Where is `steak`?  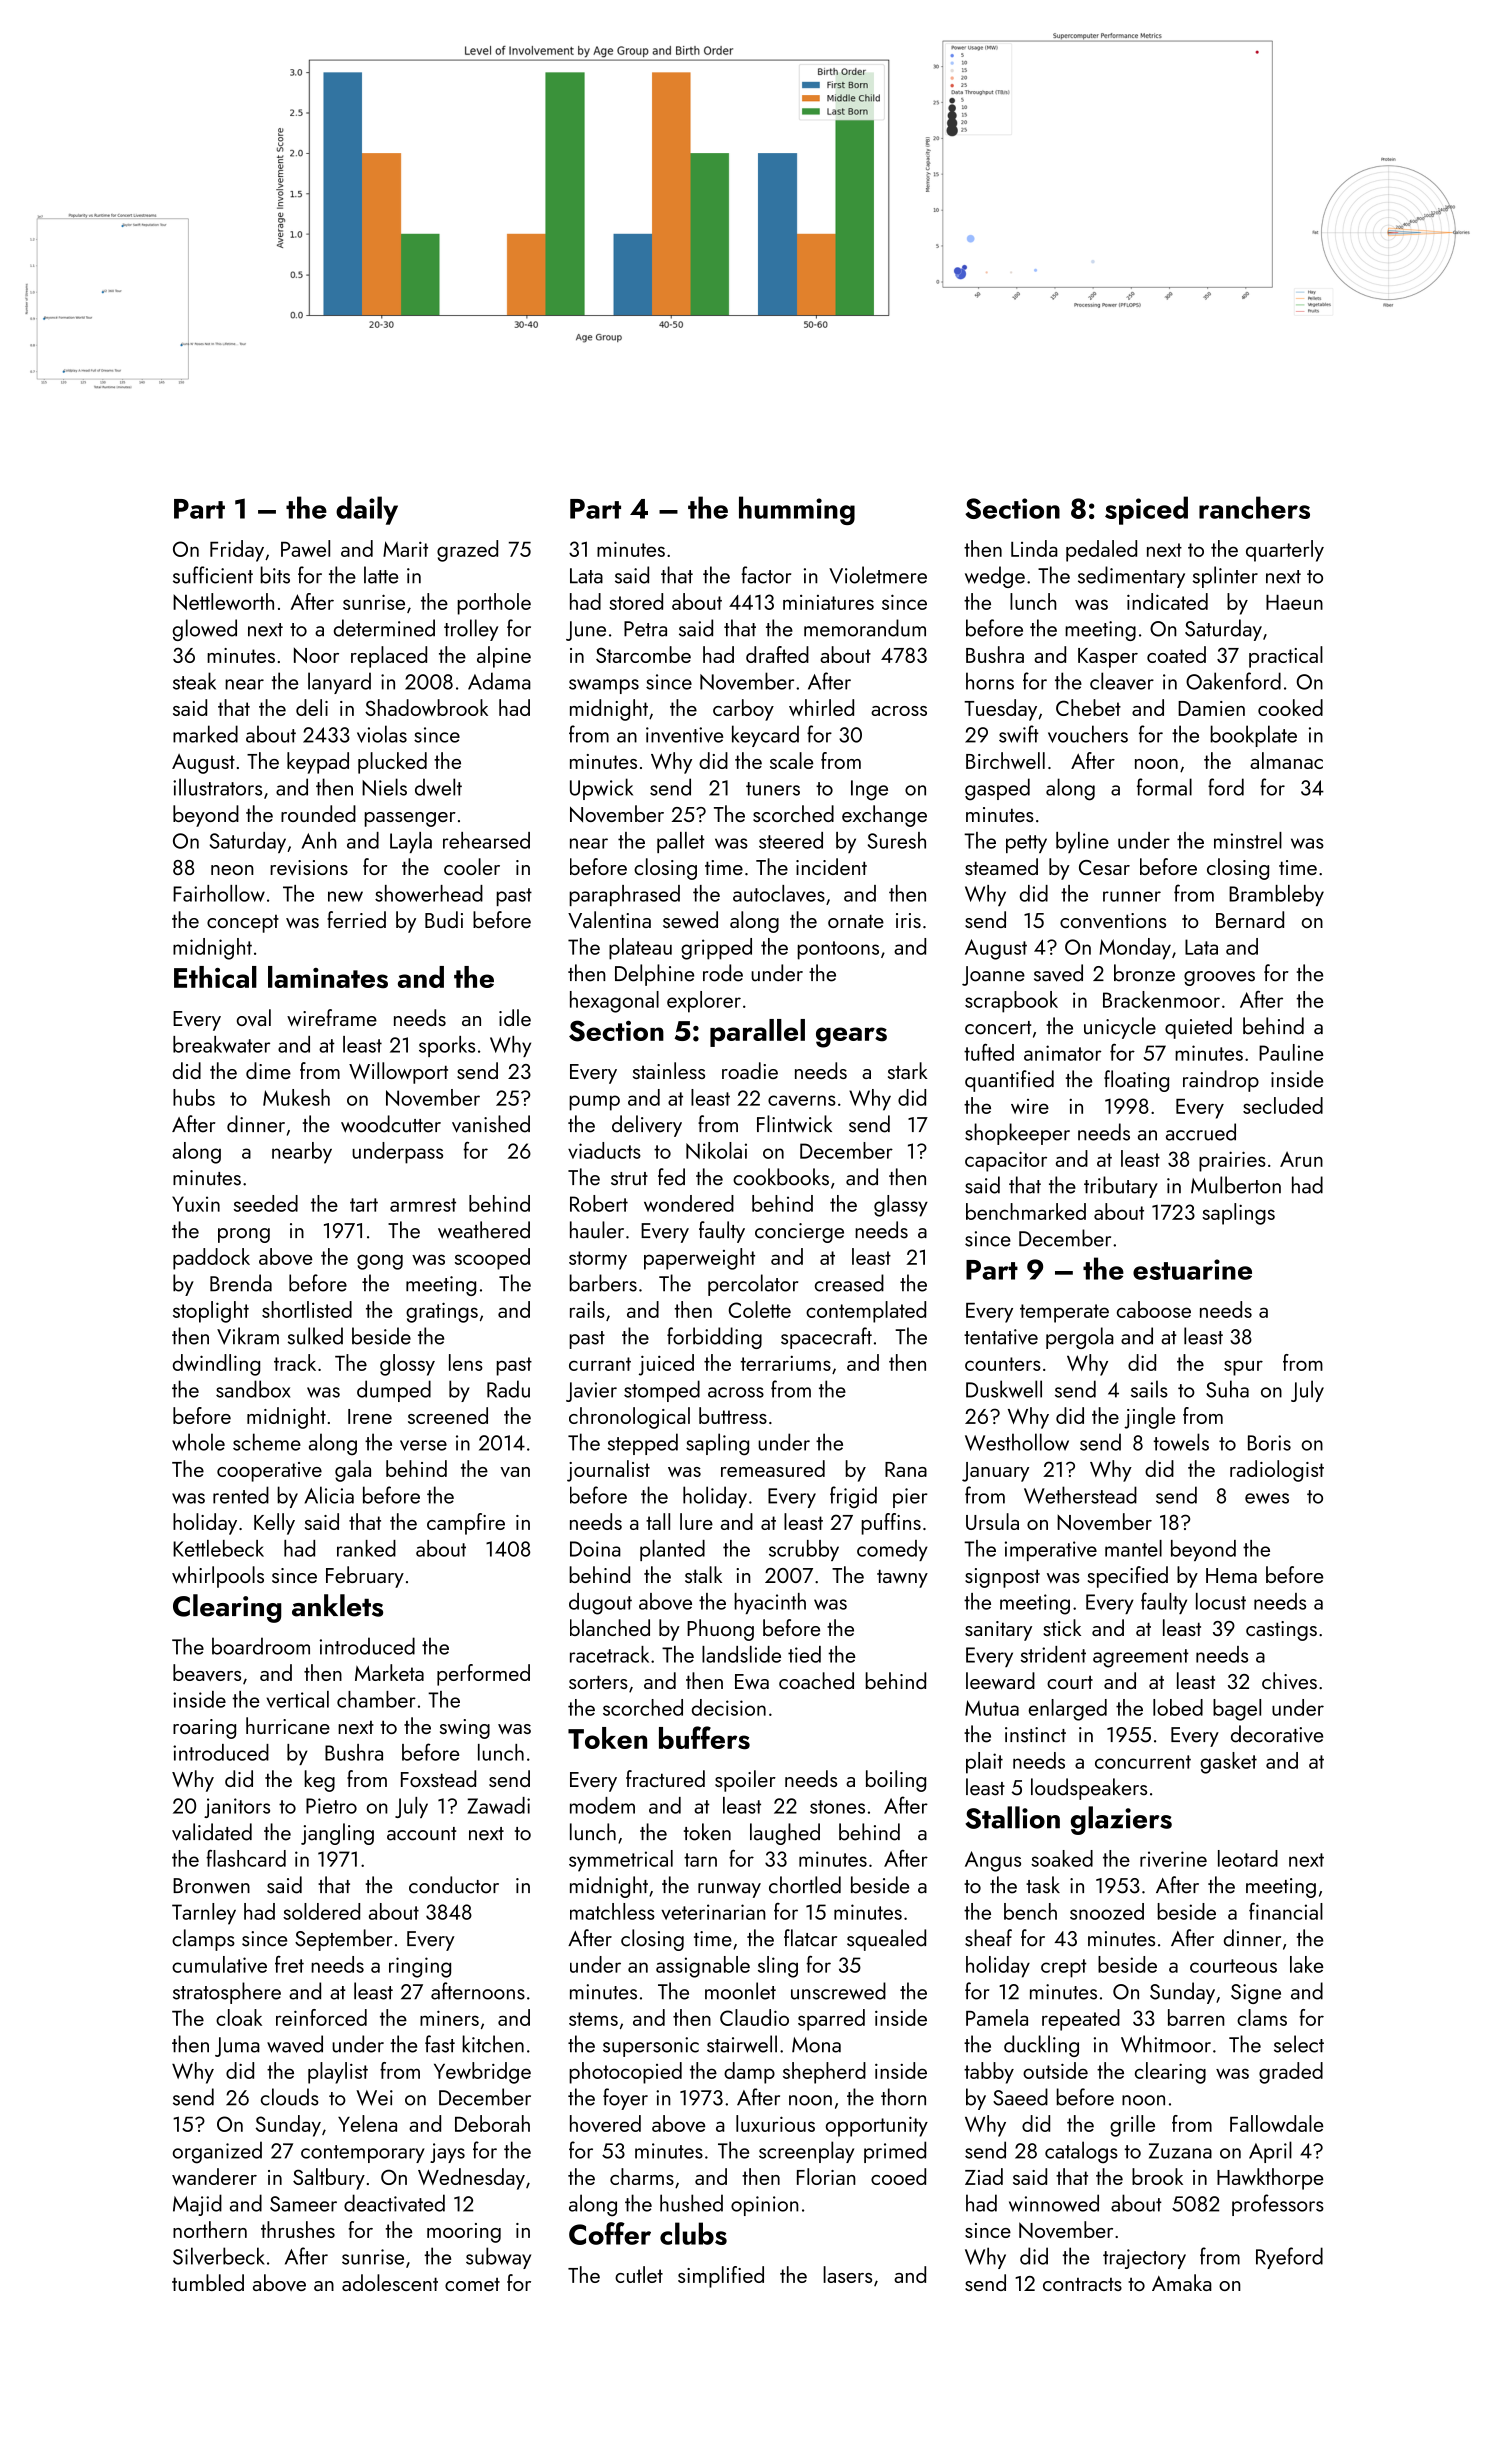 steak is located at coordinates (194, 681).
